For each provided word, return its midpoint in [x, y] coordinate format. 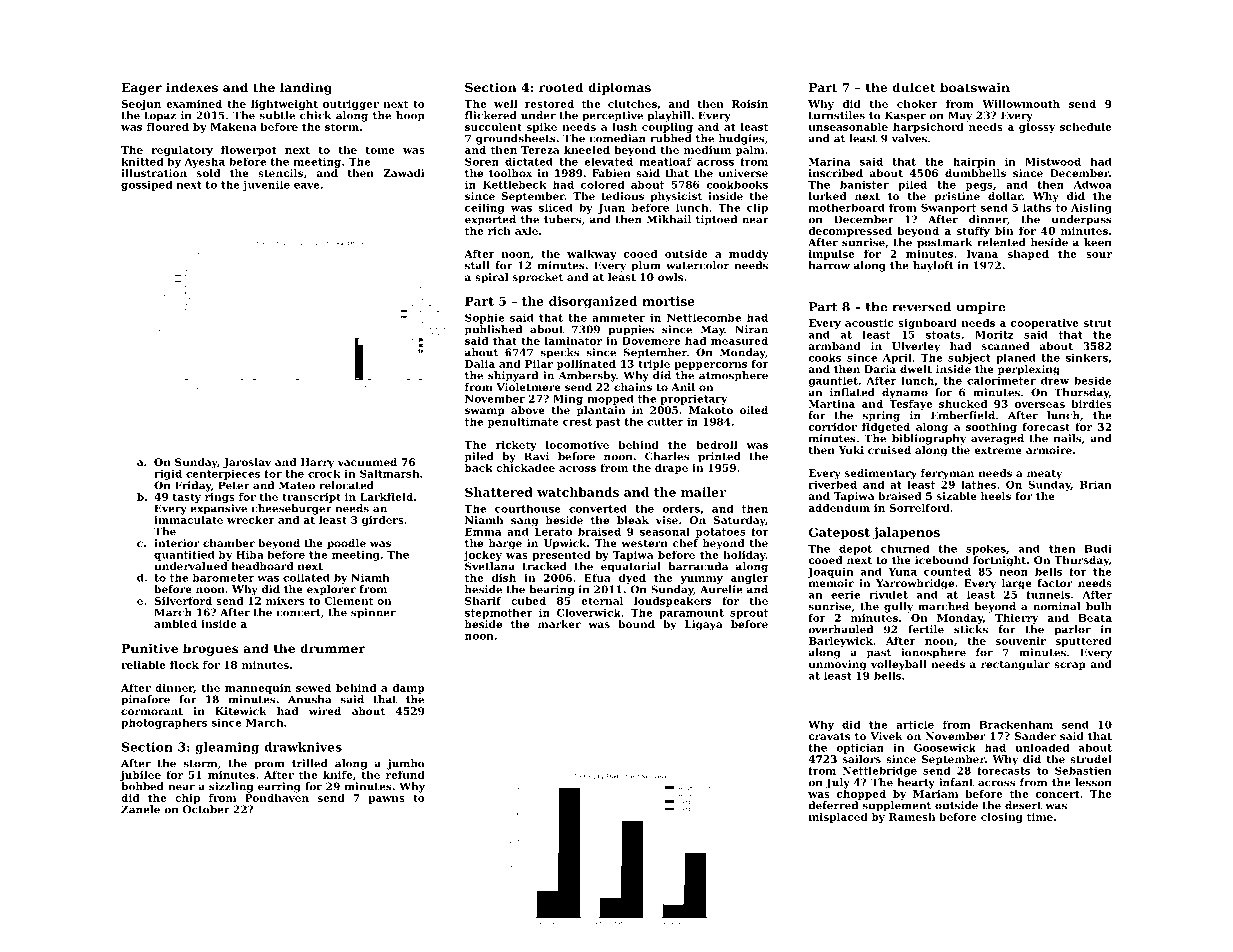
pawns [386, 800]
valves [909, 138]
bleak [633, 520]
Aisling [1091, 209]
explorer [331, 590]
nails [1067, 438]
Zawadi [404, 173]
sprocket [538, 278]
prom [269, 765]
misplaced [838, 818]
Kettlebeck [514, 184]
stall [477, 265]
